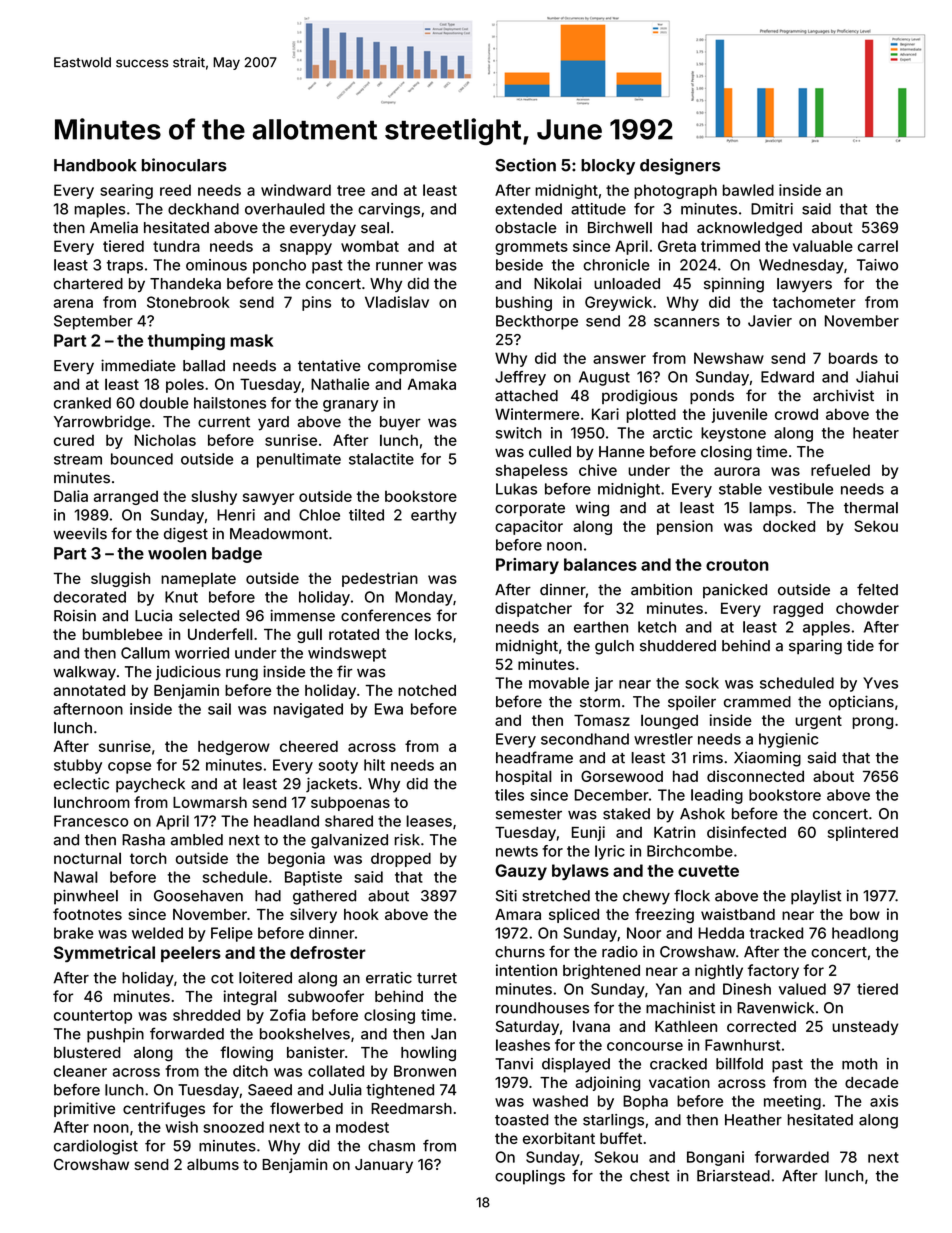 This document has height=1233, width=952. Describe the element at coordinates (680, 166) in the document. I see `designers` at that location.
